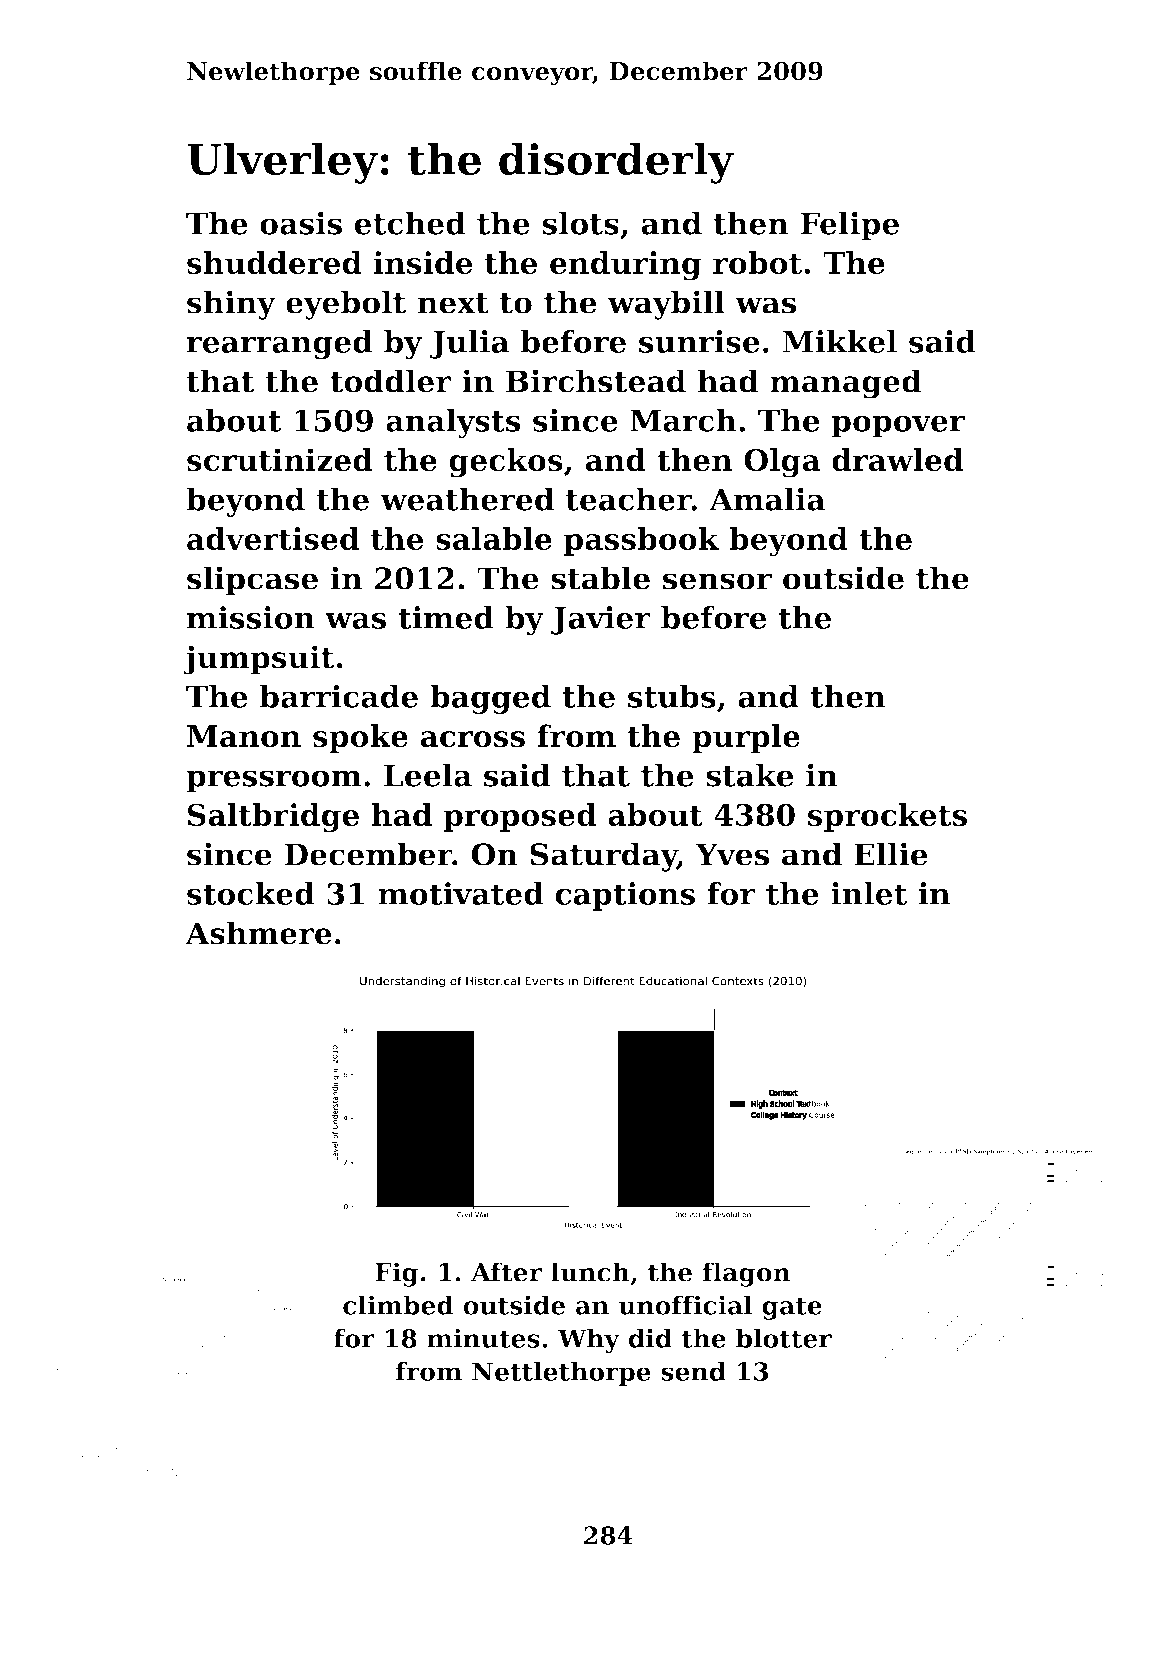  What do you see at coordinates (490, 699) in the image?
I see `bagged` at bounding box center [490, 699].
